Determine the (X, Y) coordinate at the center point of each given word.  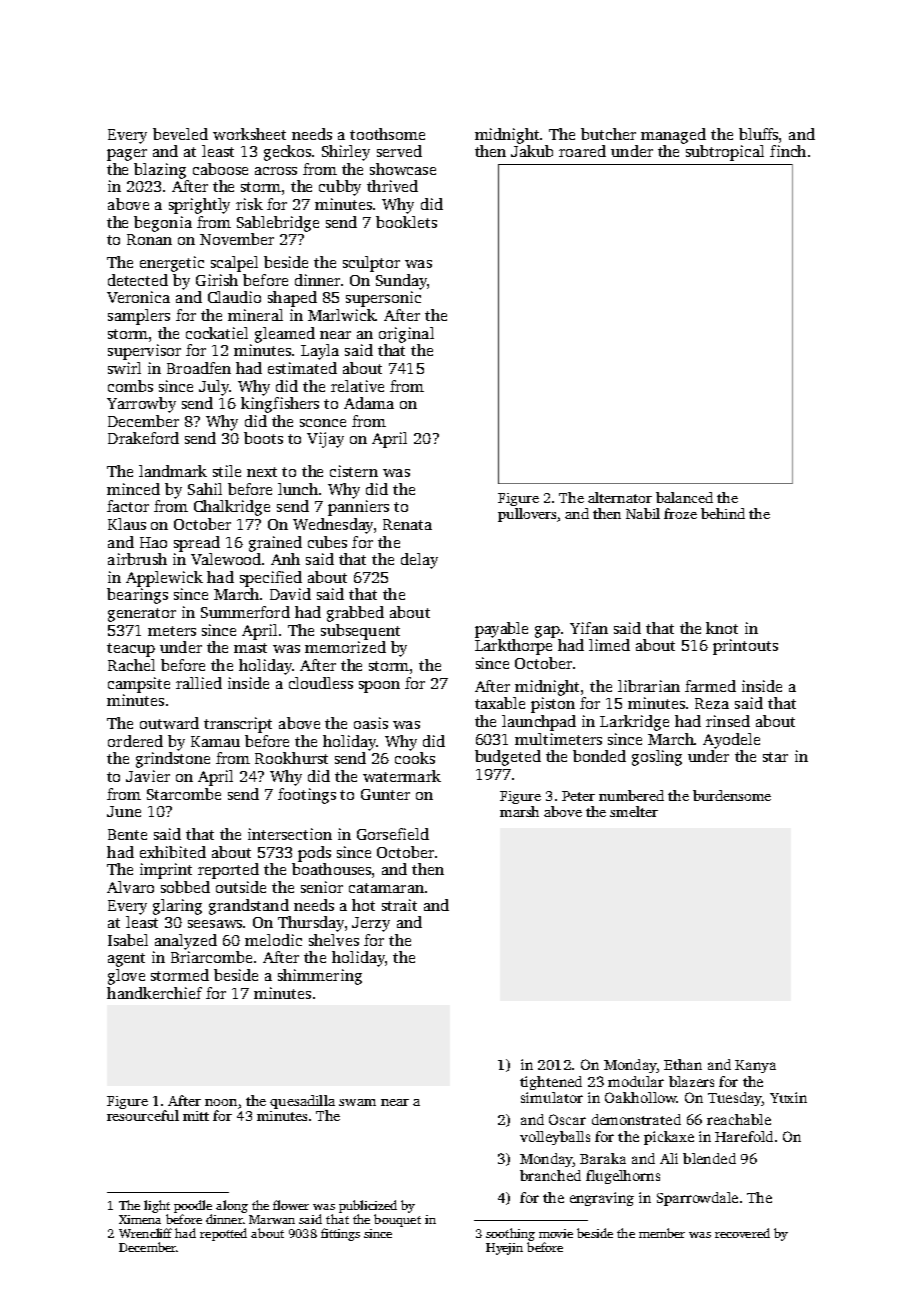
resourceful (143, 1115)
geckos (287, 153)
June (124, 811)
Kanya (755, 1066)
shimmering (320, 977)
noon (221, 1102)
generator (142, 615)
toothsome (387, 134)
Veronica (138, 297)
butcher (608, 134)
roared (582, 151)
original (406, 335)
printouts (745, 647)
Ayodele (731, 741)
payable (501, 630)
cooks (415, 758)
